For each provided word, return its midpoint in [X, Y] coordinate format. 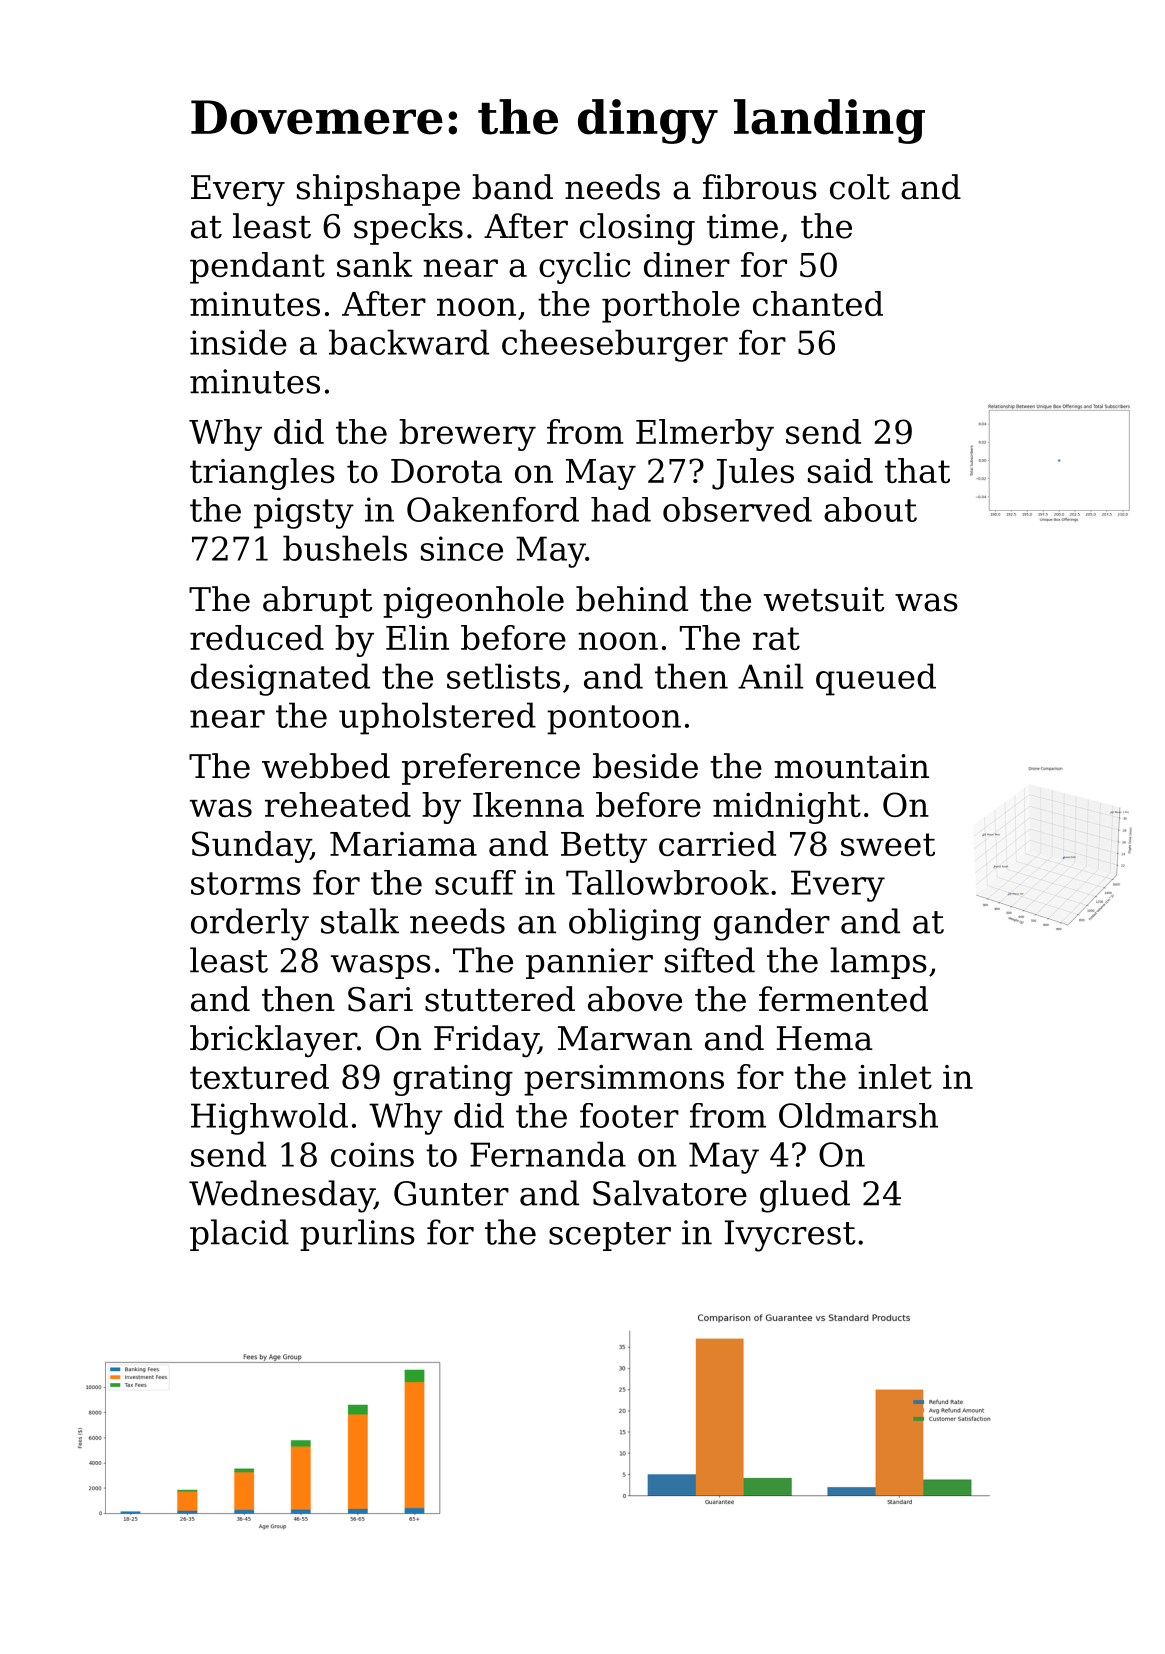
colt [860, 187]
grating [453, 1080]
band [512, 187]
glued [805, 1196]
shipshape [378, 190]
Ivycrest [790, 1236]
